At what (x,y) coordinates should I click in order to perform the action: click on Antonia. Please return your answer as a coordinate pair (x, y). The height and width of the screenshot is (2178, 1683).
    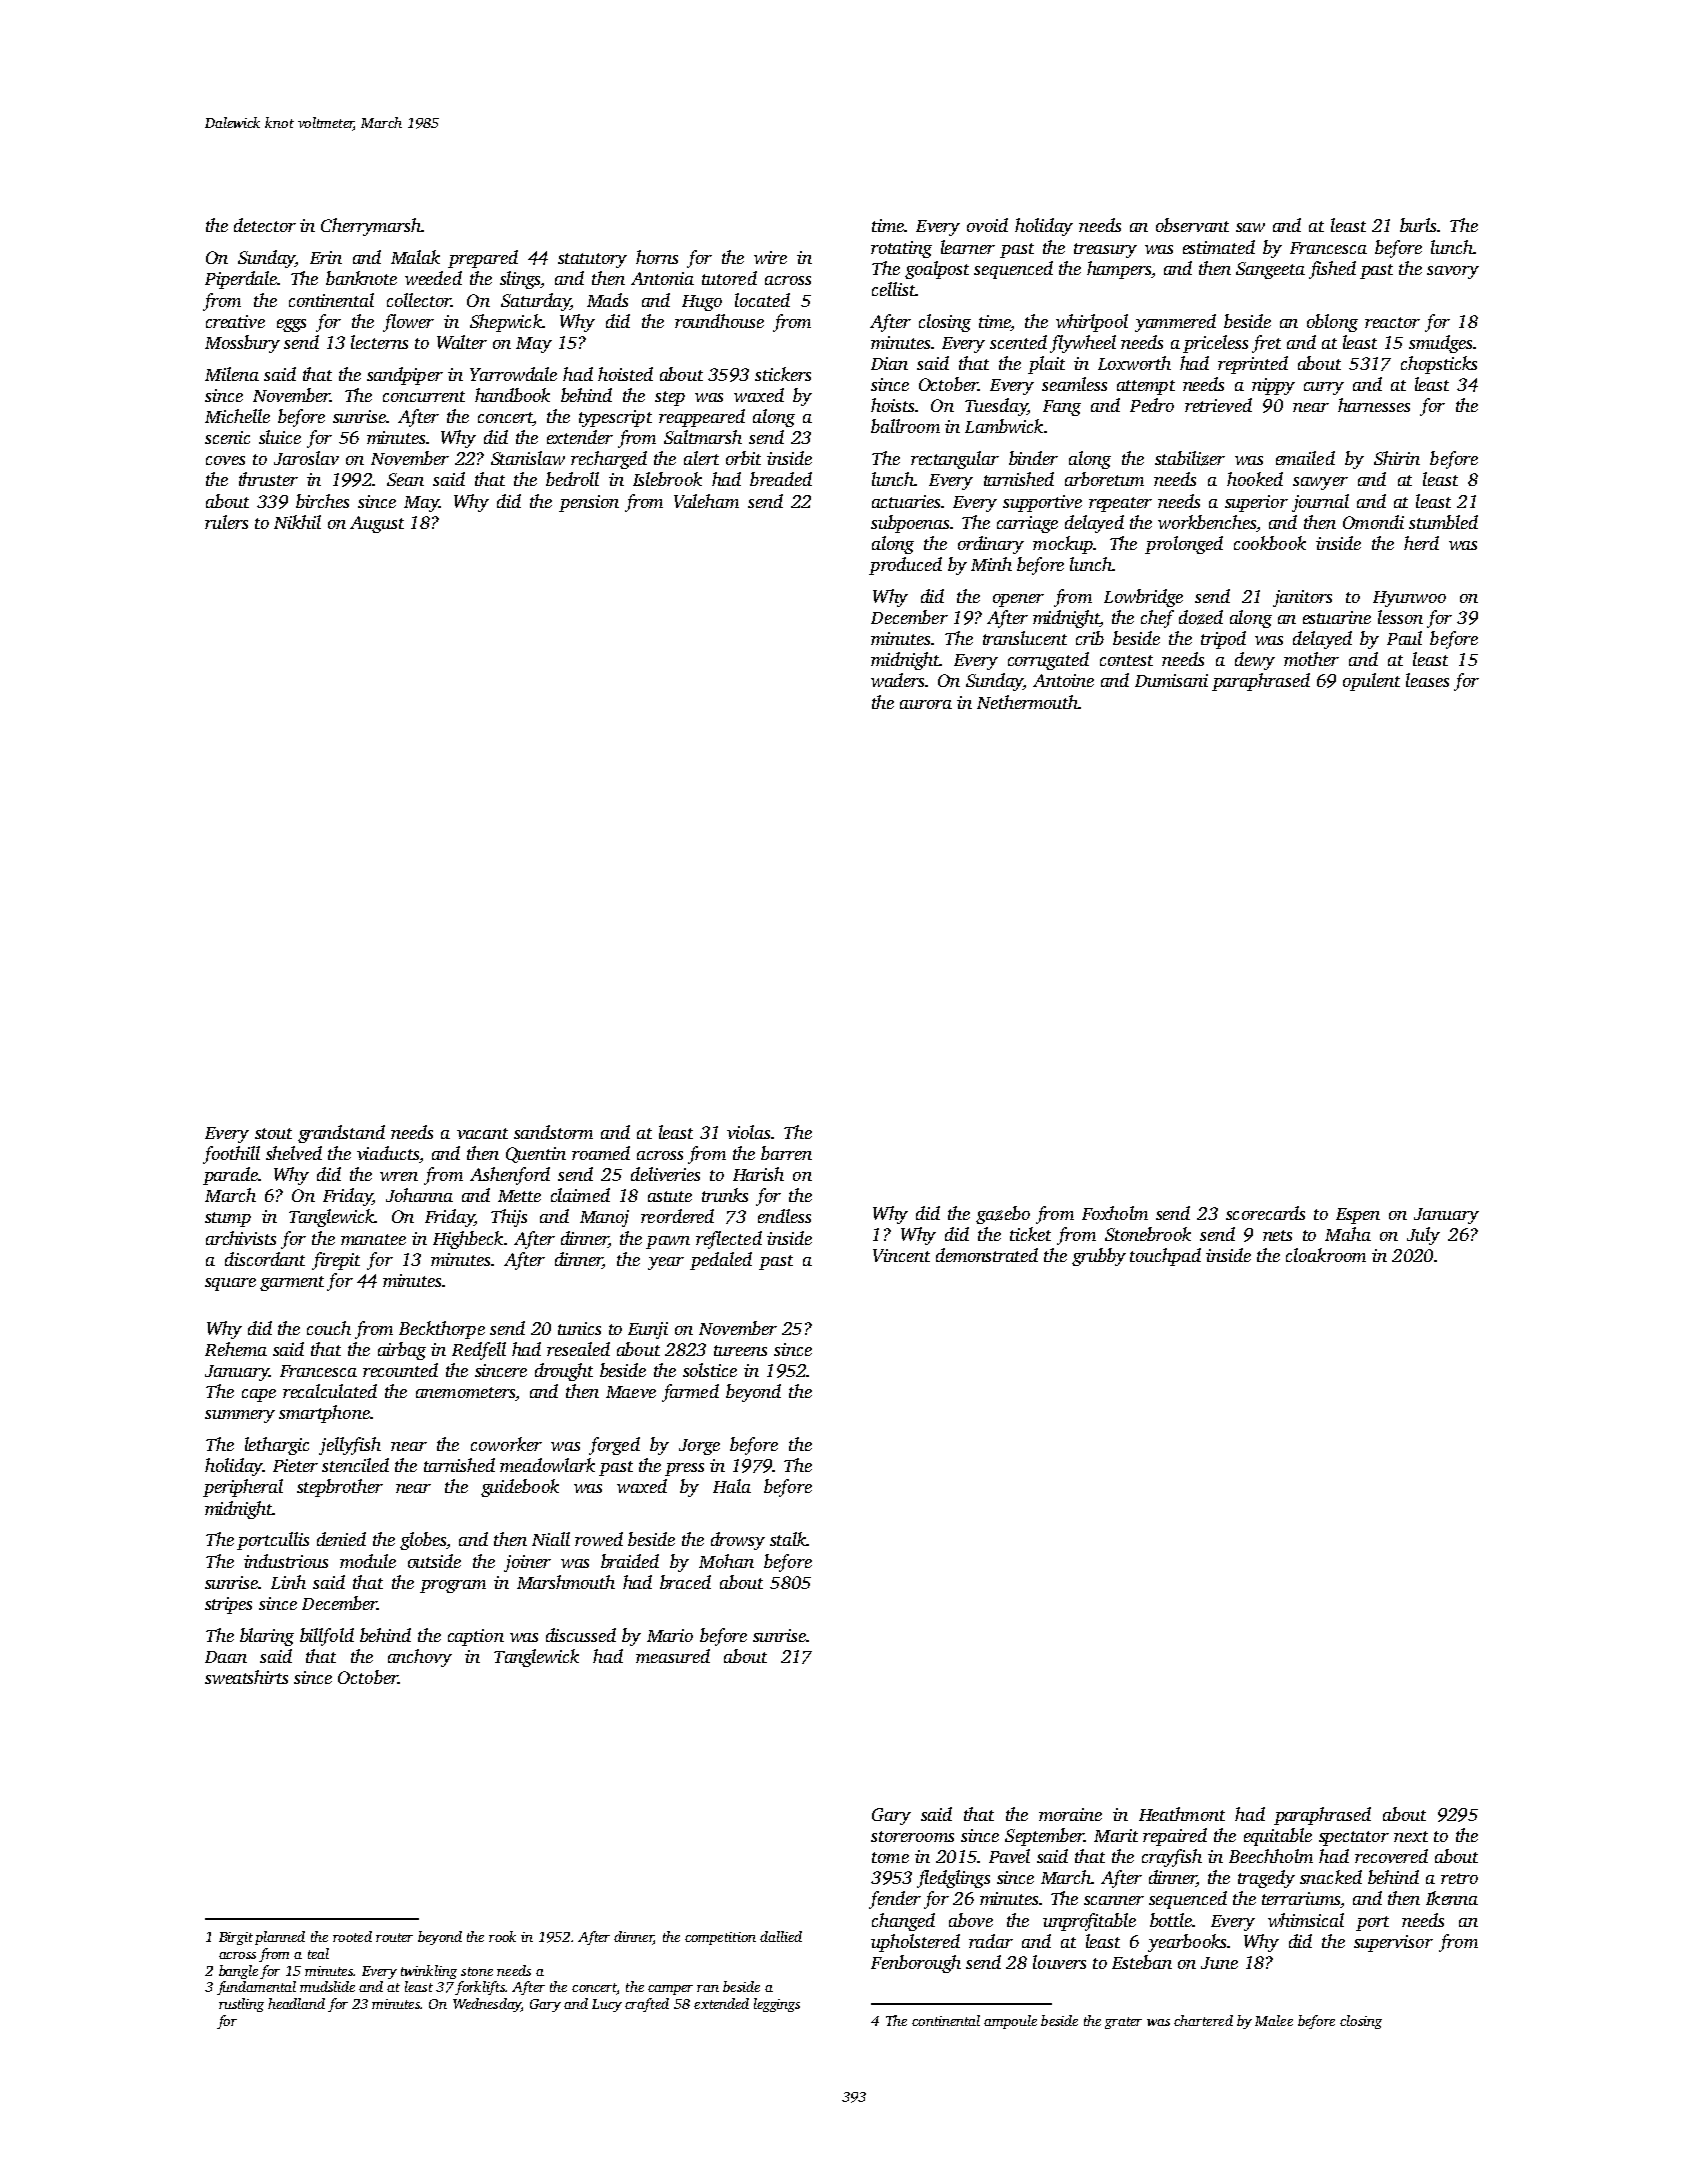
    Looking at the image, I should click on (662, 278).
